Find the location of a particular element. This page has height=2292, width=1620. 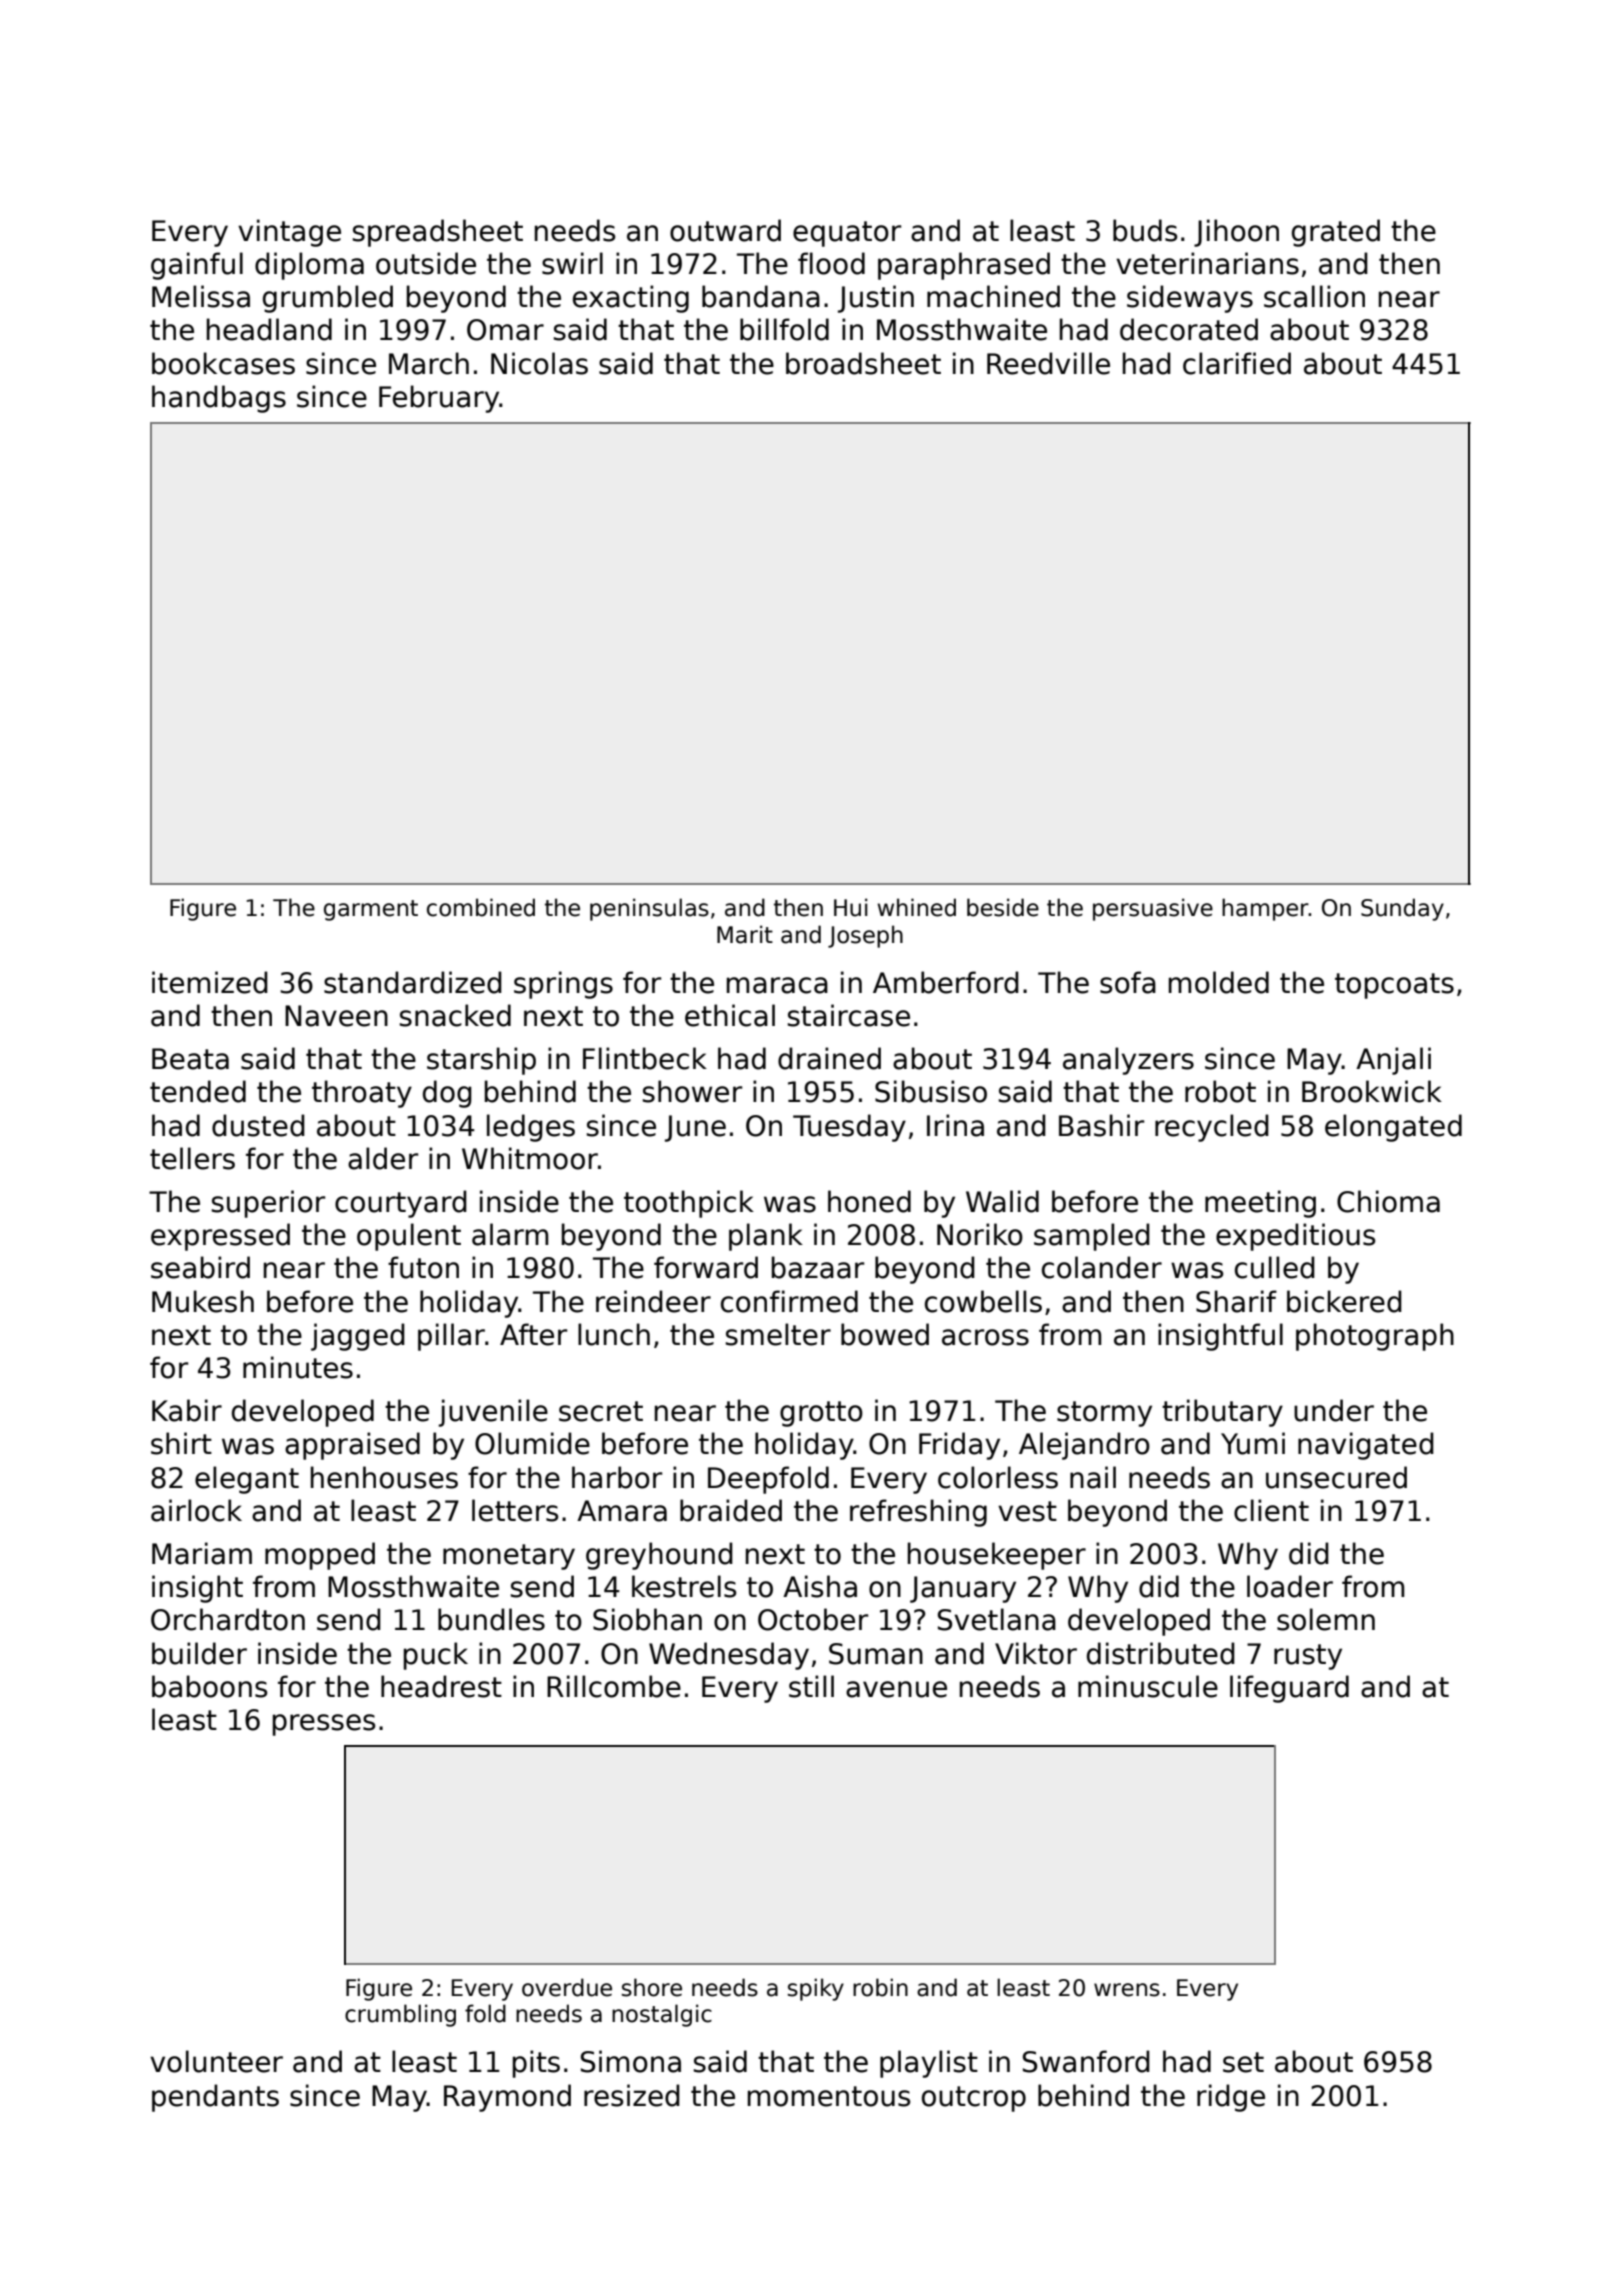

swirl is located at coordinates (572, 263).
